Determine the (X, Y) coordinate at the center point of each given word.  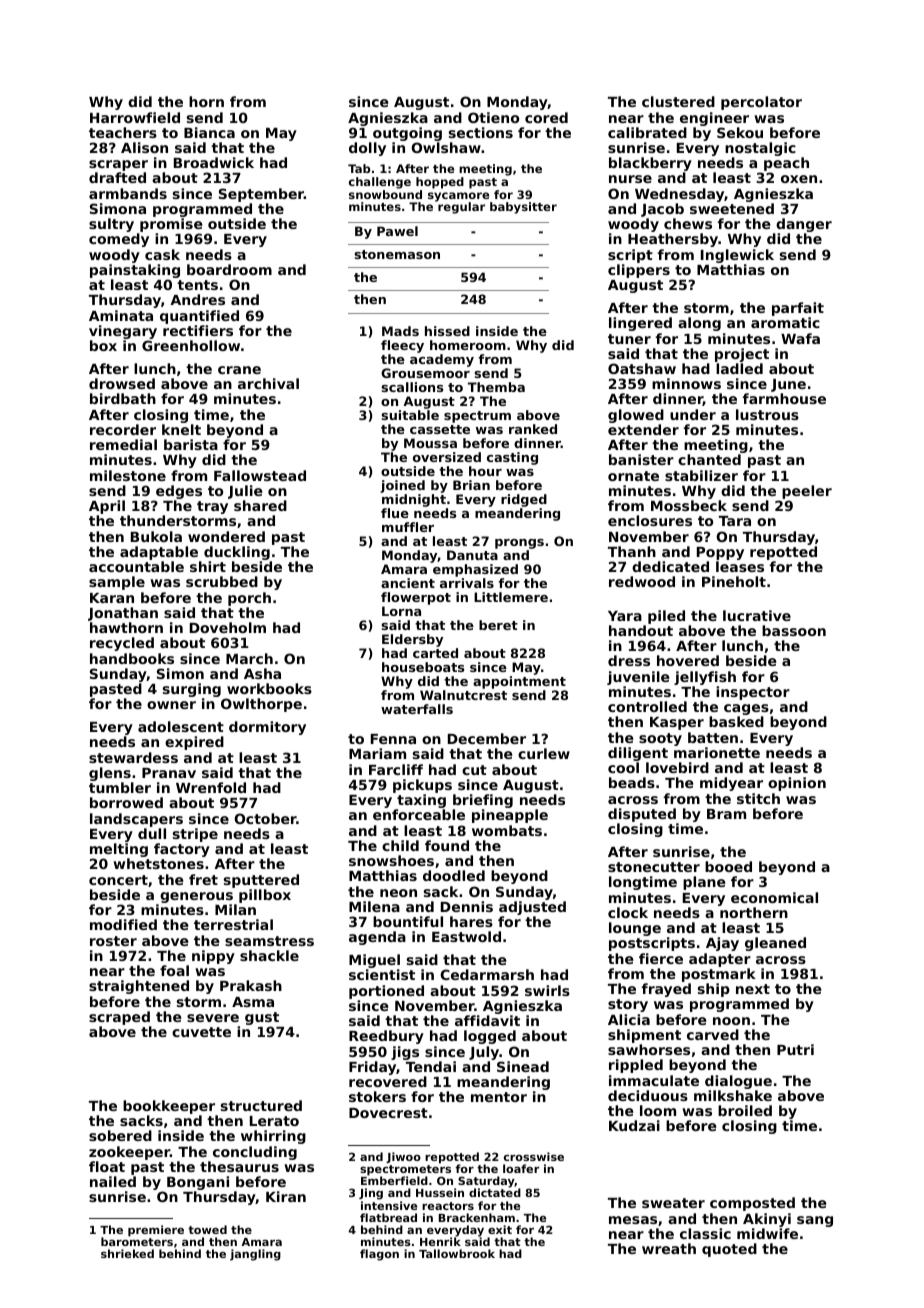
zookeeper (129, 1153)
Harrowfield (135, 117)
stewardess (133, 757)
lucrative (757, 615)
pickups (422, 786)
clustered (678, 101)
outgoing (407, 134)
